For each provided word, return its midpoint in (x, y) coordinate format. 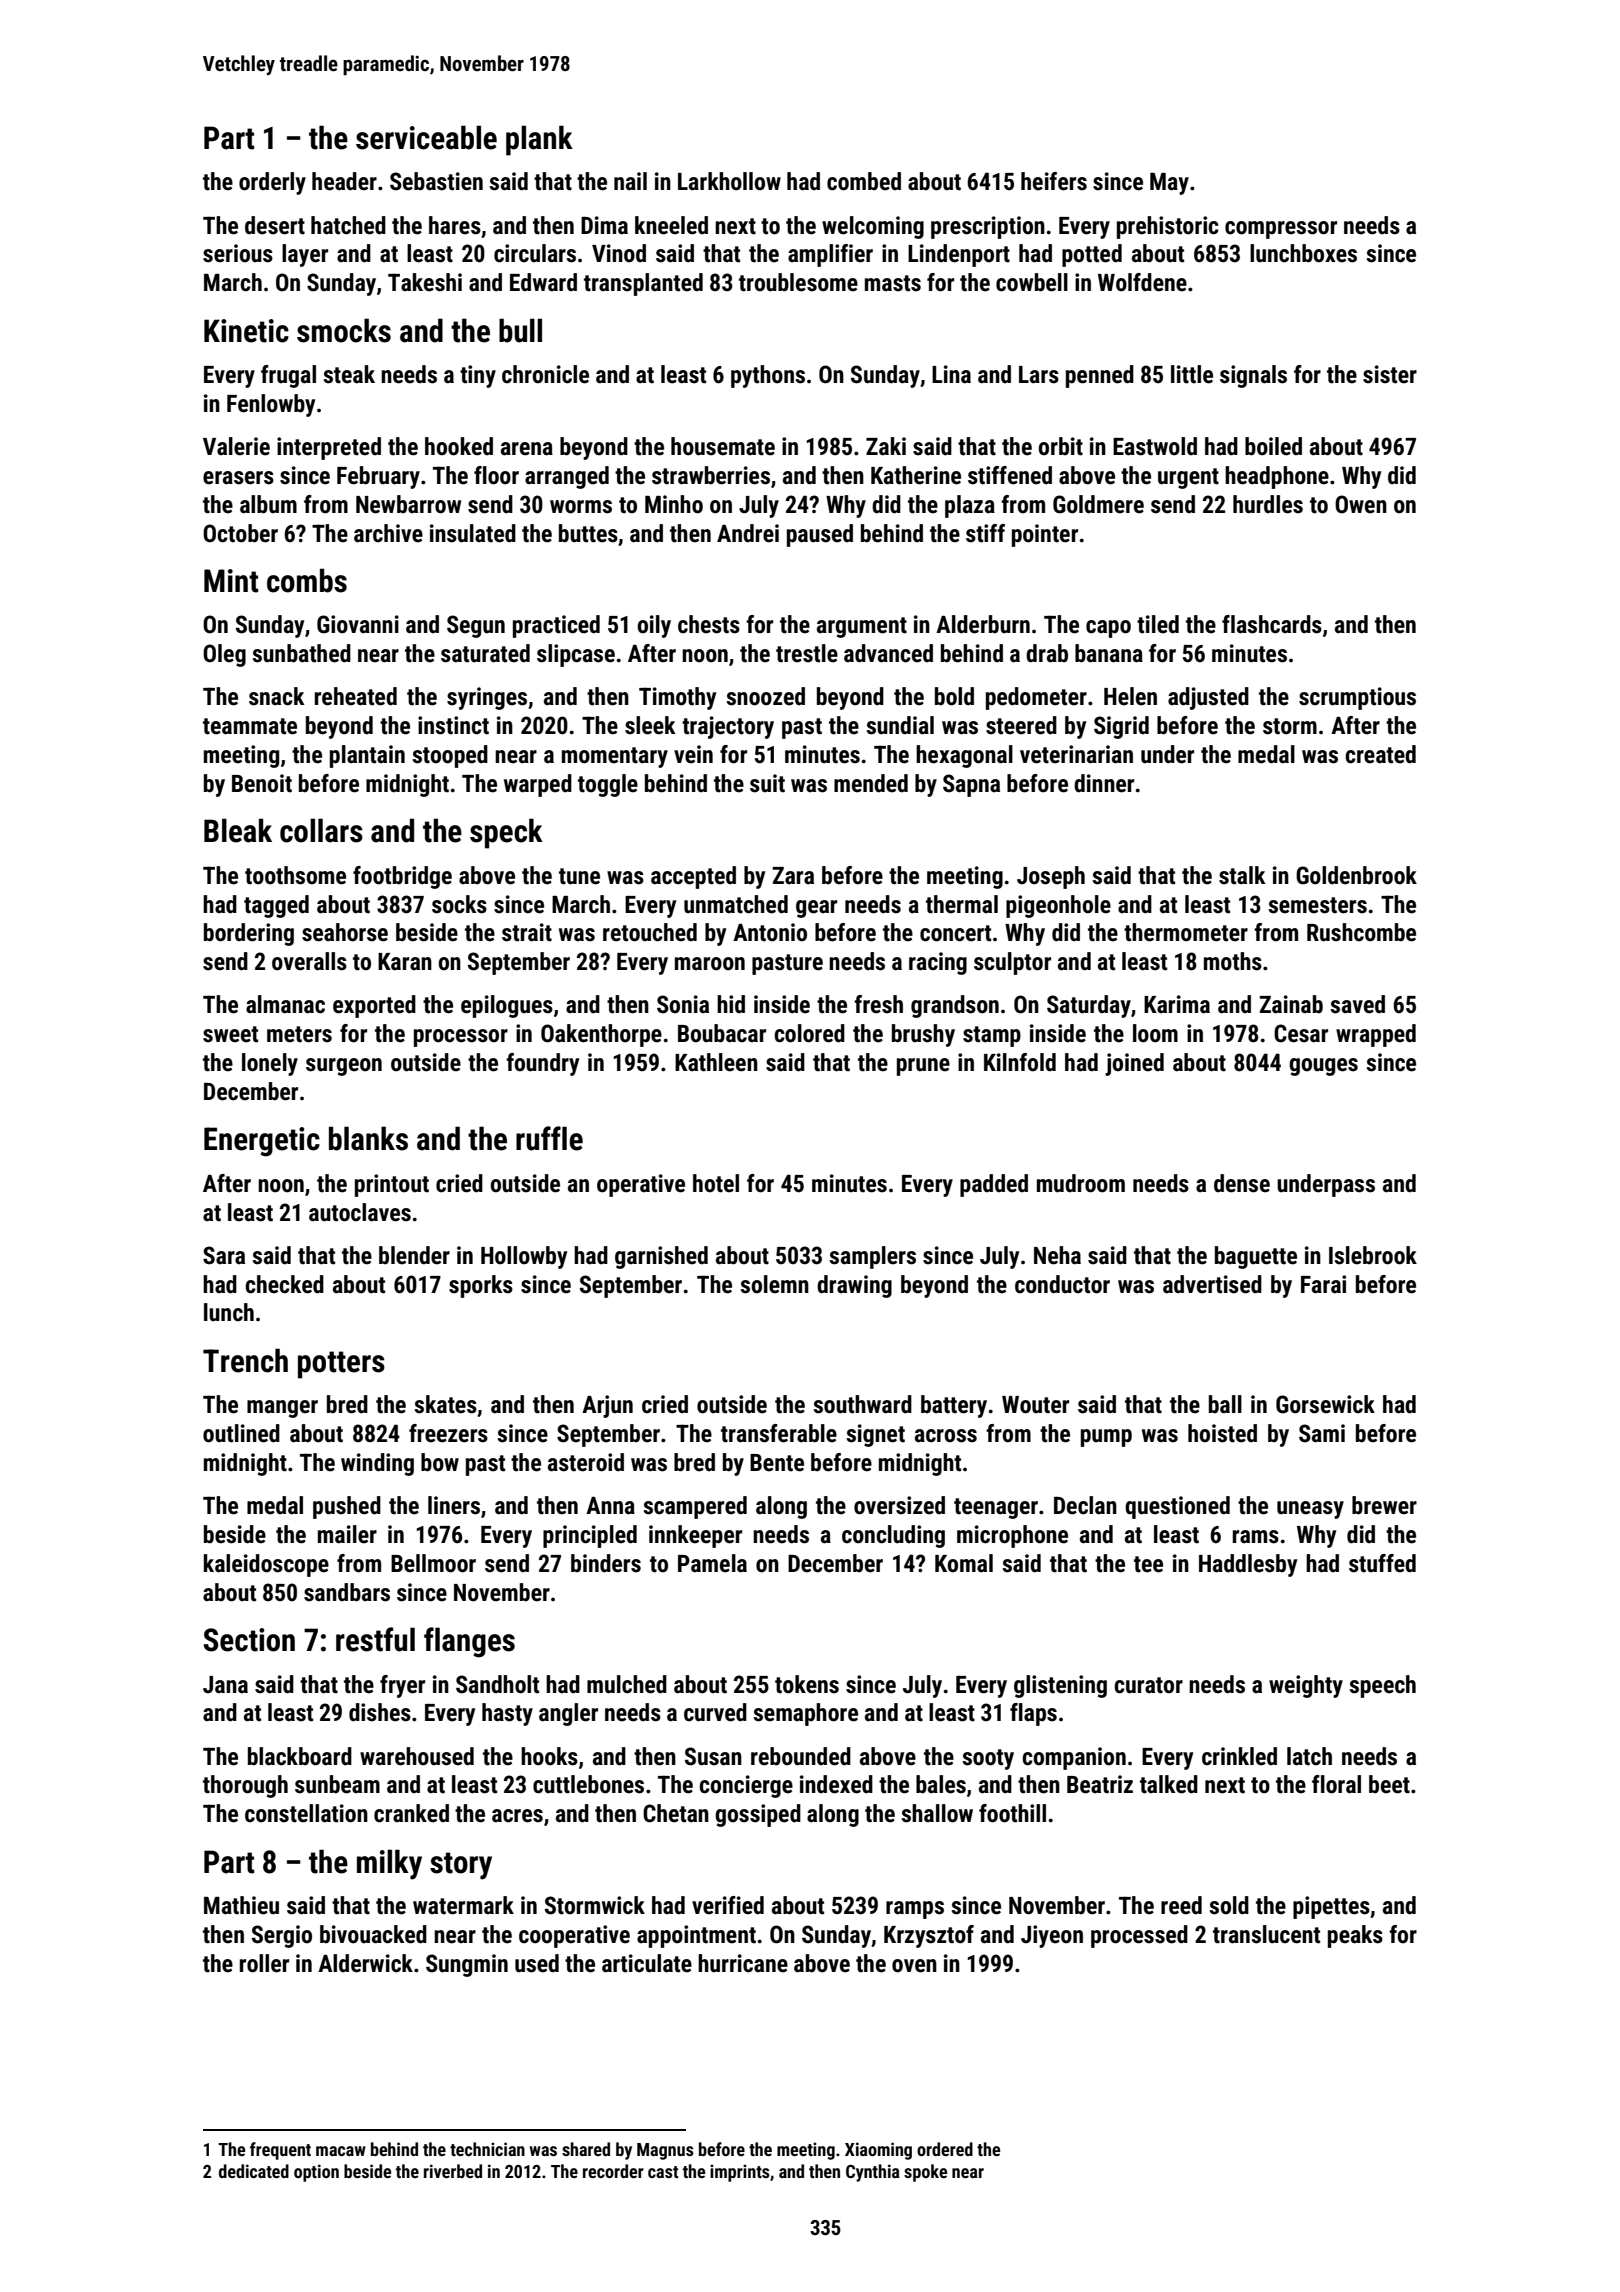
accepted (693, 877)
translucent (1266, 1934)
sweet (230, 1034)
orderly (272, 183)
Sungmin (467, 1965)
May (1169, 183)
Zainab (1291, 1004)
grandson (955, 1006)
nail (630, 181)
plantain (367, 756)
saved (1357, 1004)
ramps (915, 1910)
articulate (647, 1963)
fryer (402, 1686)
